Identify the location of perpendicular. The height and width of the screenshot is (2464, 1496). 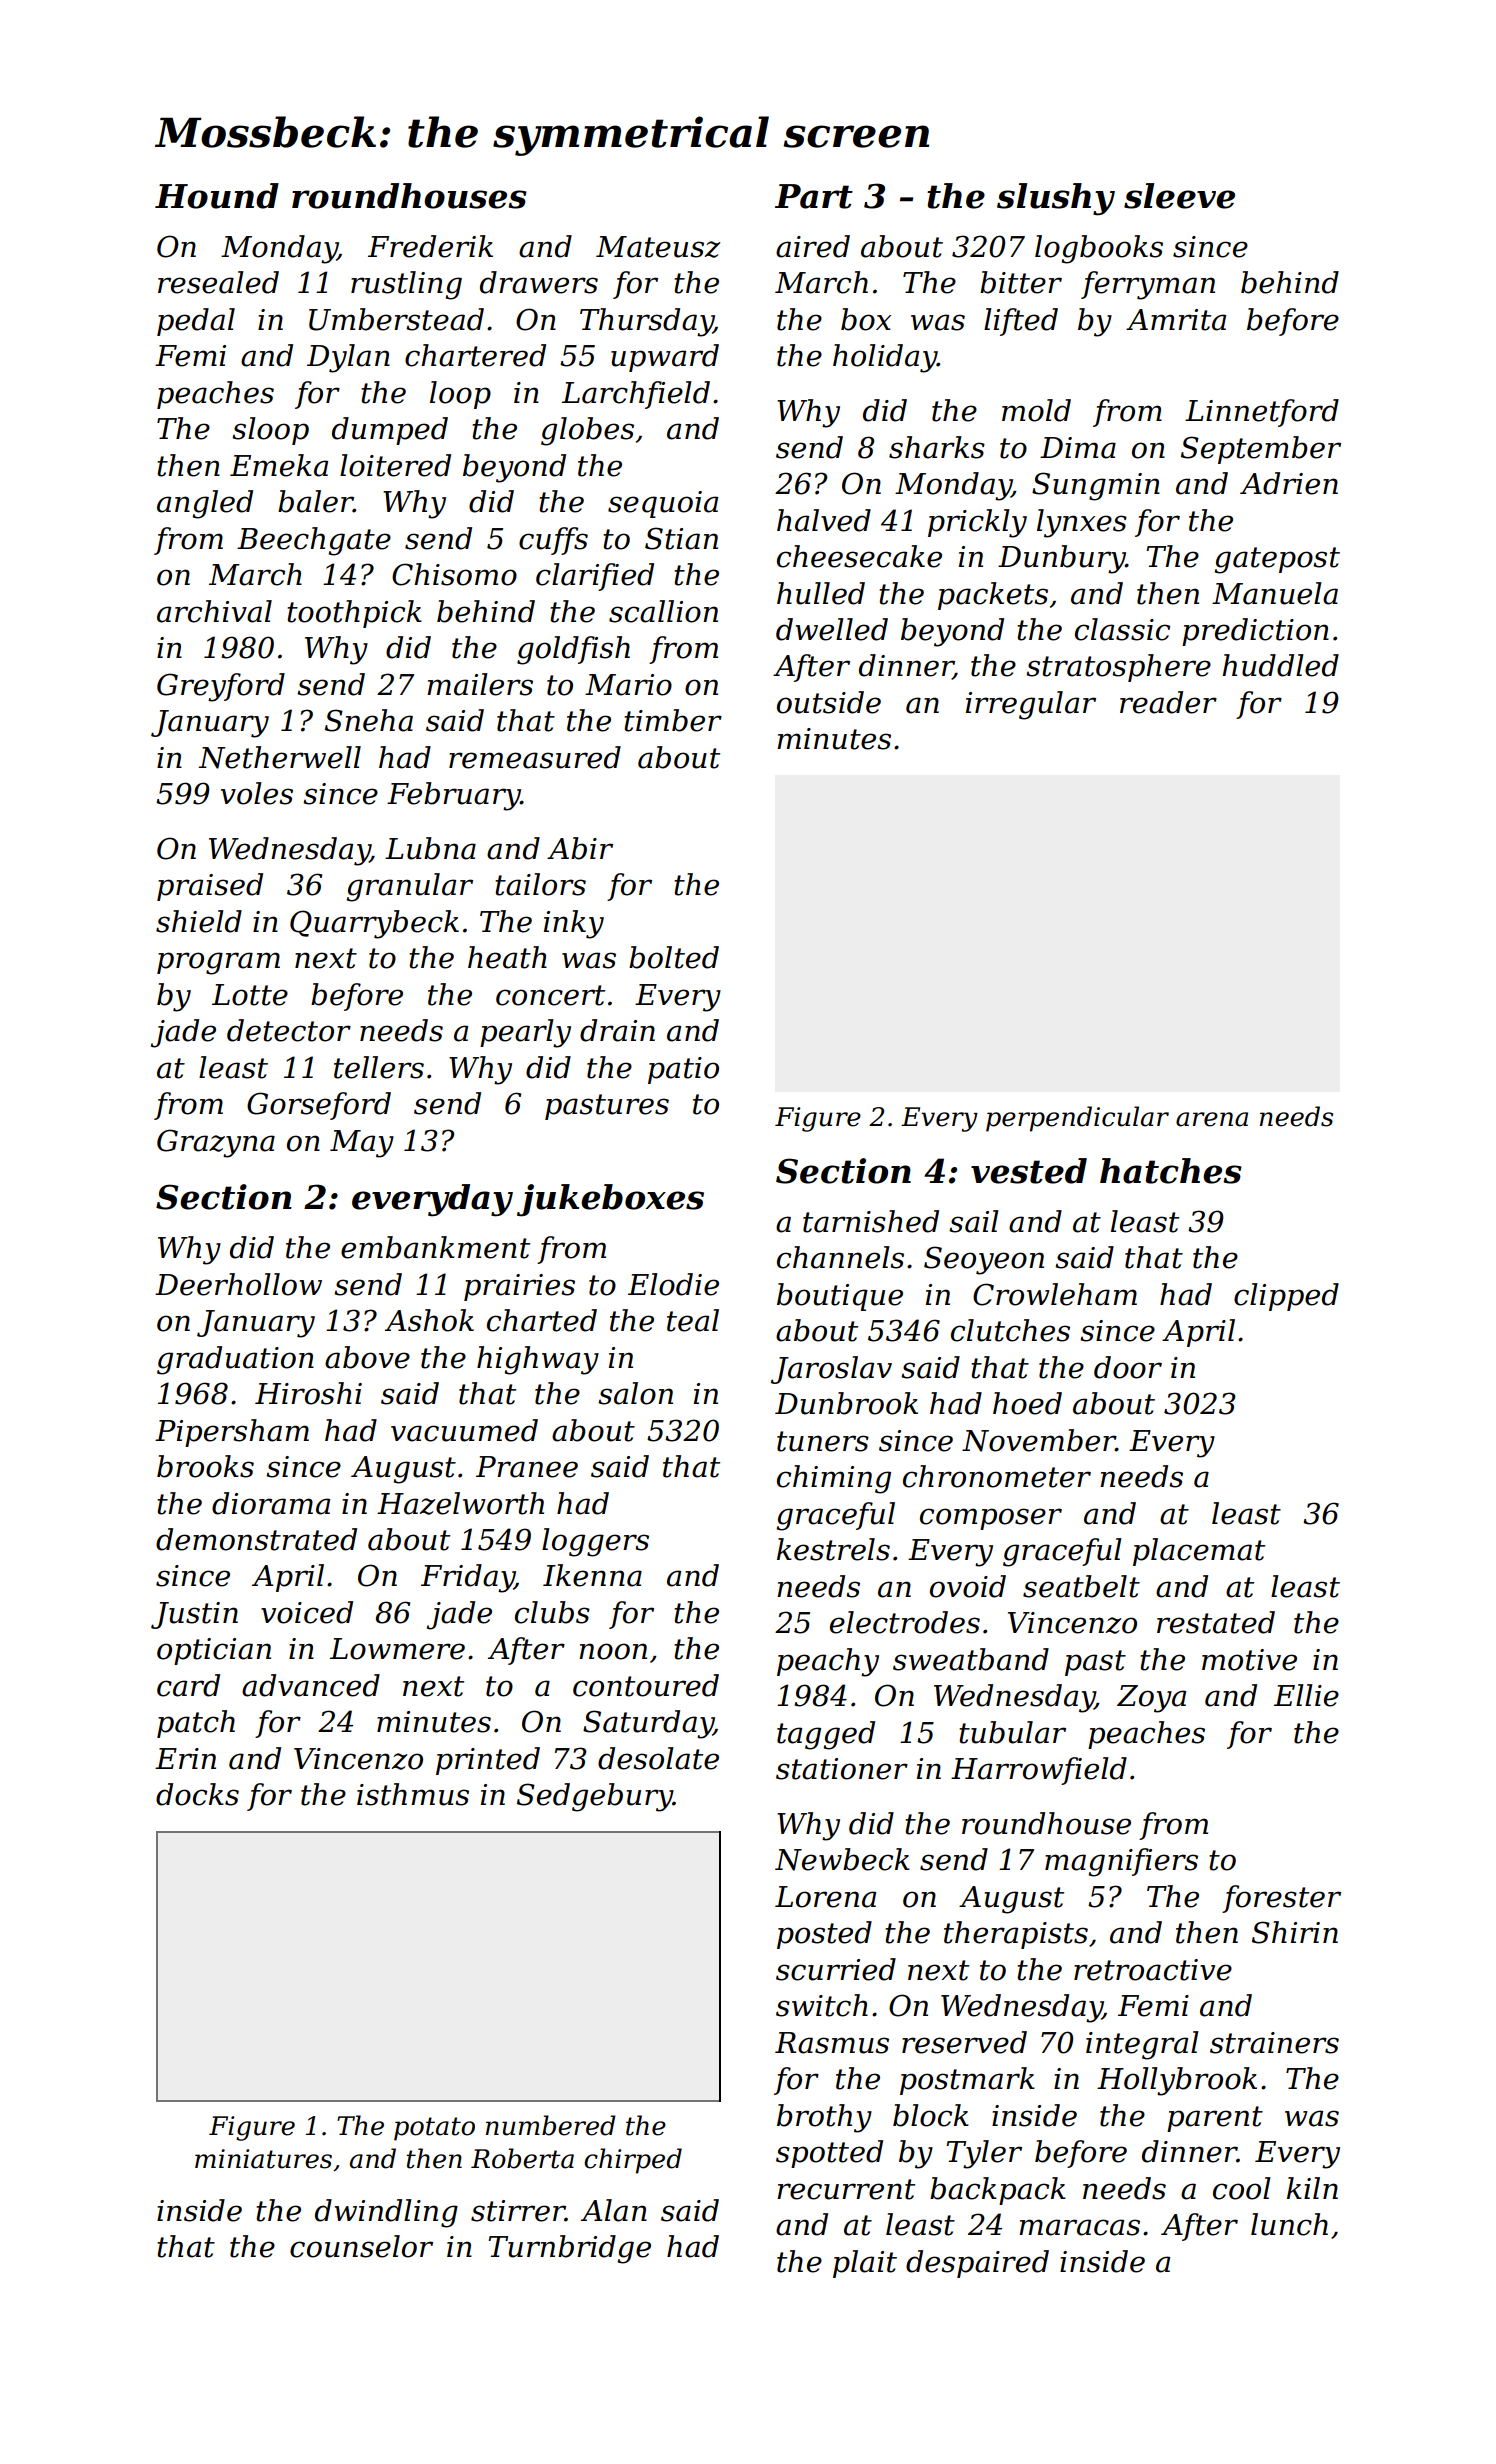
(1077, 1119).
